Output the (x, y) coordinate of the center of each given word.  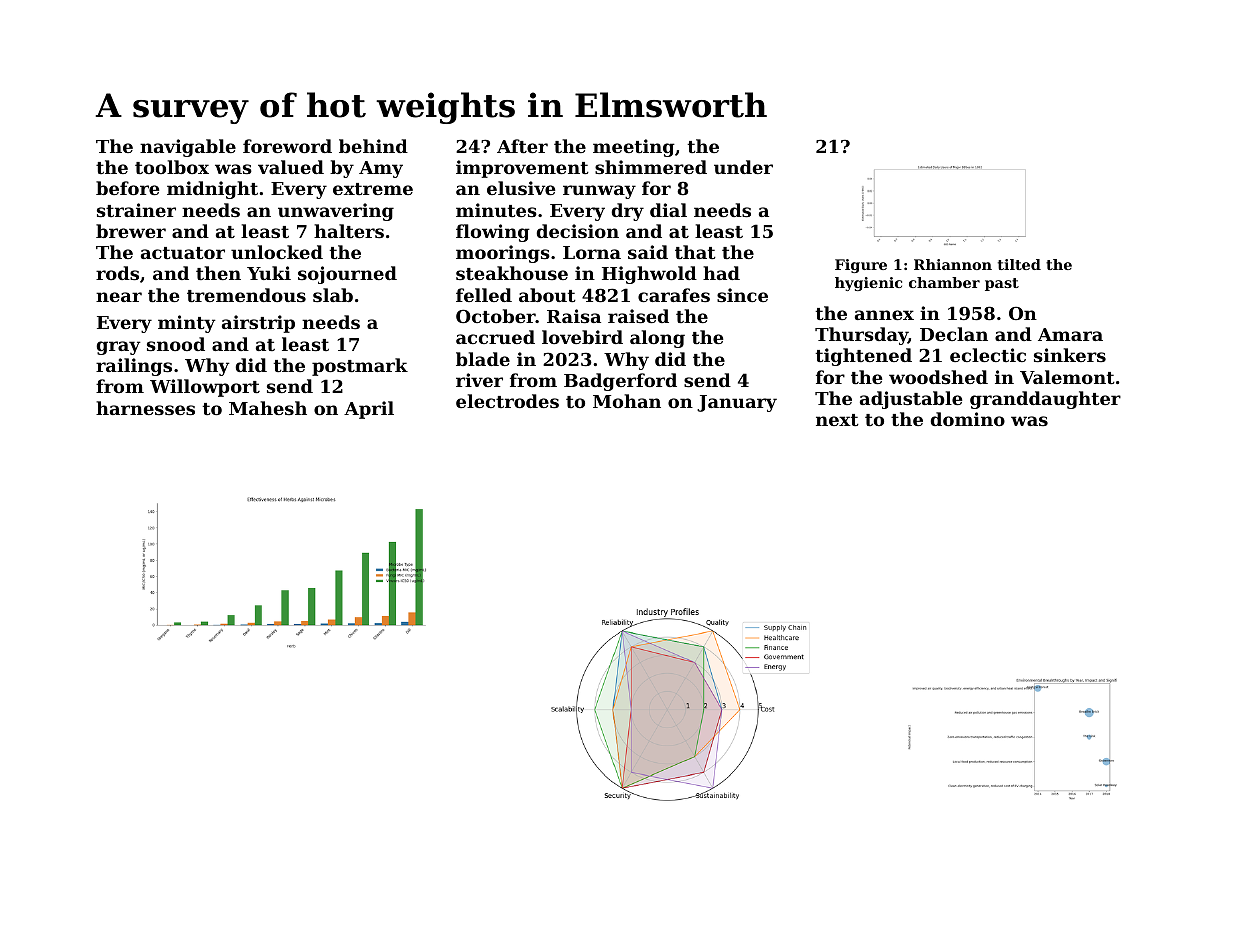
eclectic (988, 355)
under (743, 167)
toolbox (172, 167)
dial (668, 210)
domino (968, 419)
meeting (634, 148)
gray (119, 348)
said (648, 252)
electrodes (507, 401)
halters (349, 231)
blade (483, 359)
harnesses (145, 408)
